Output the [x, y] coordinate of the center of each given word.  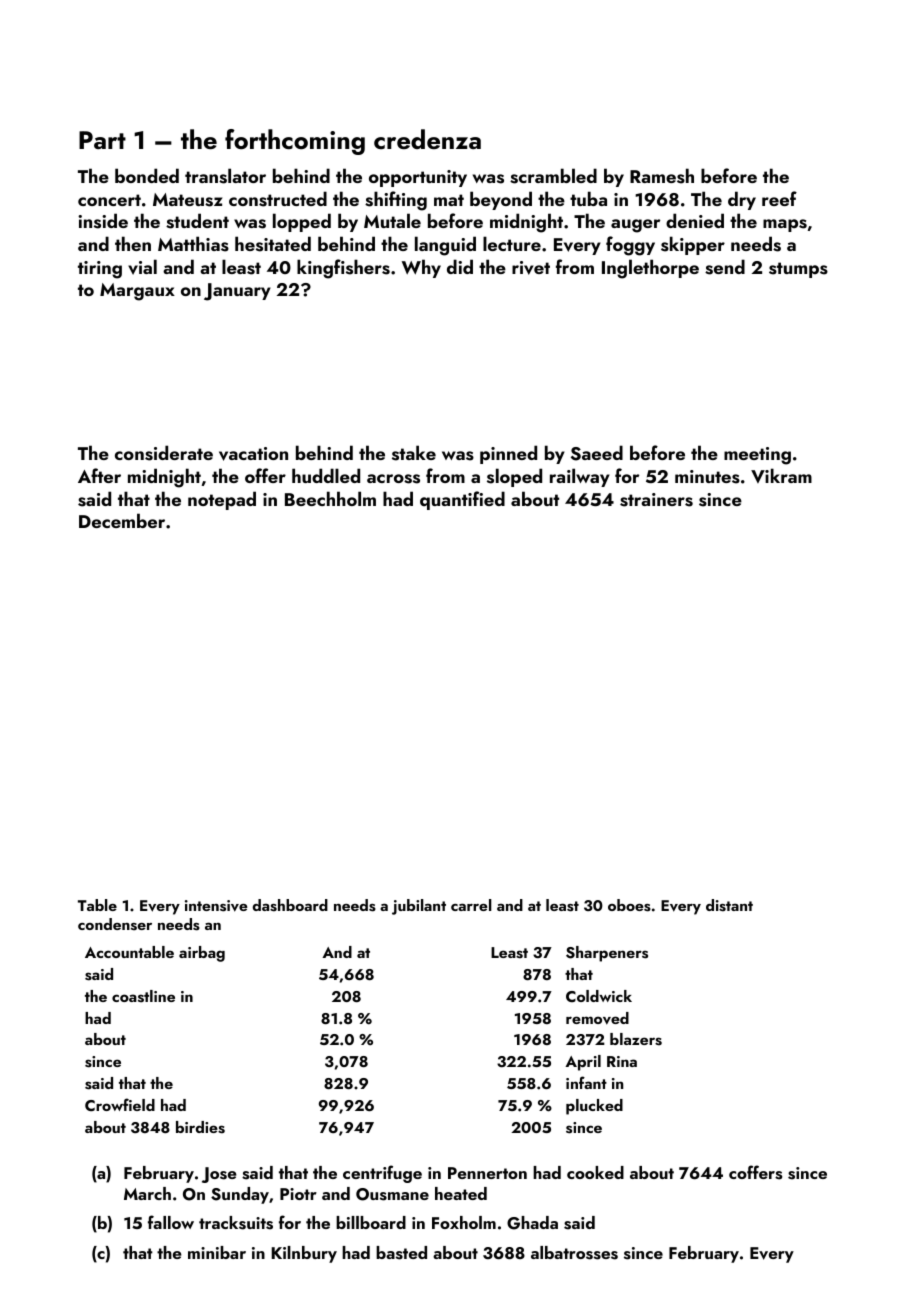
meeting [757, 456]
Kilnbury [304, 1254]
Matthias [193, 244]
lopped [302, 222]
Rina [622, 1061]
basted [401, 1253]
